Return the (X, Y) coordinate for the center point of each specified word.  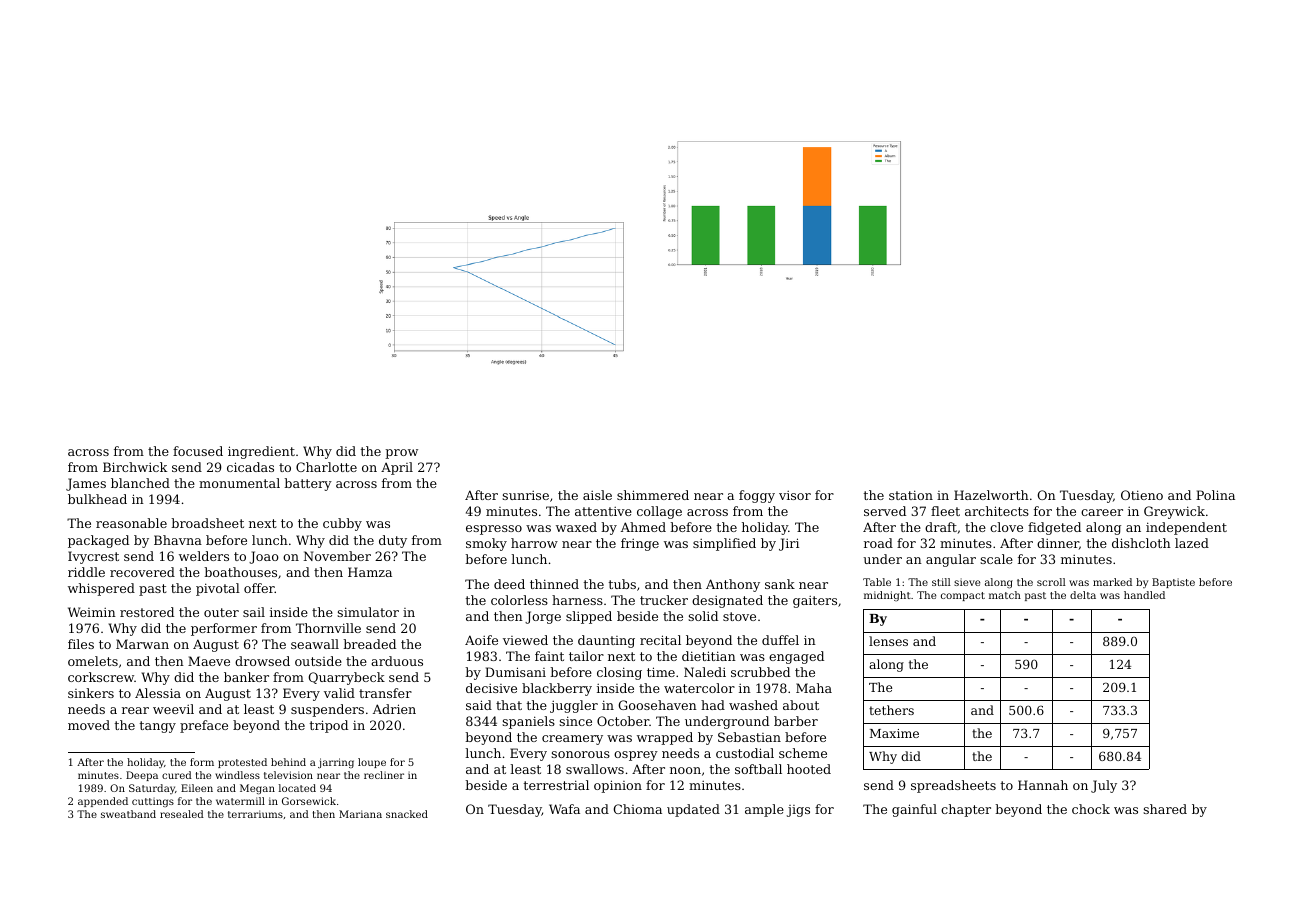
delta (1083, 595)
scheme (803, 753)
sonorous (580, 754)
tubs (622, 584)
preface (204, 726)
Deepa (142, 776)
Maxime (894, 733)
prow (402, 454)
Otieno (1142, 495)
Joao (264, 557)
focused (198, 451)
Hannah (1043, 785)
